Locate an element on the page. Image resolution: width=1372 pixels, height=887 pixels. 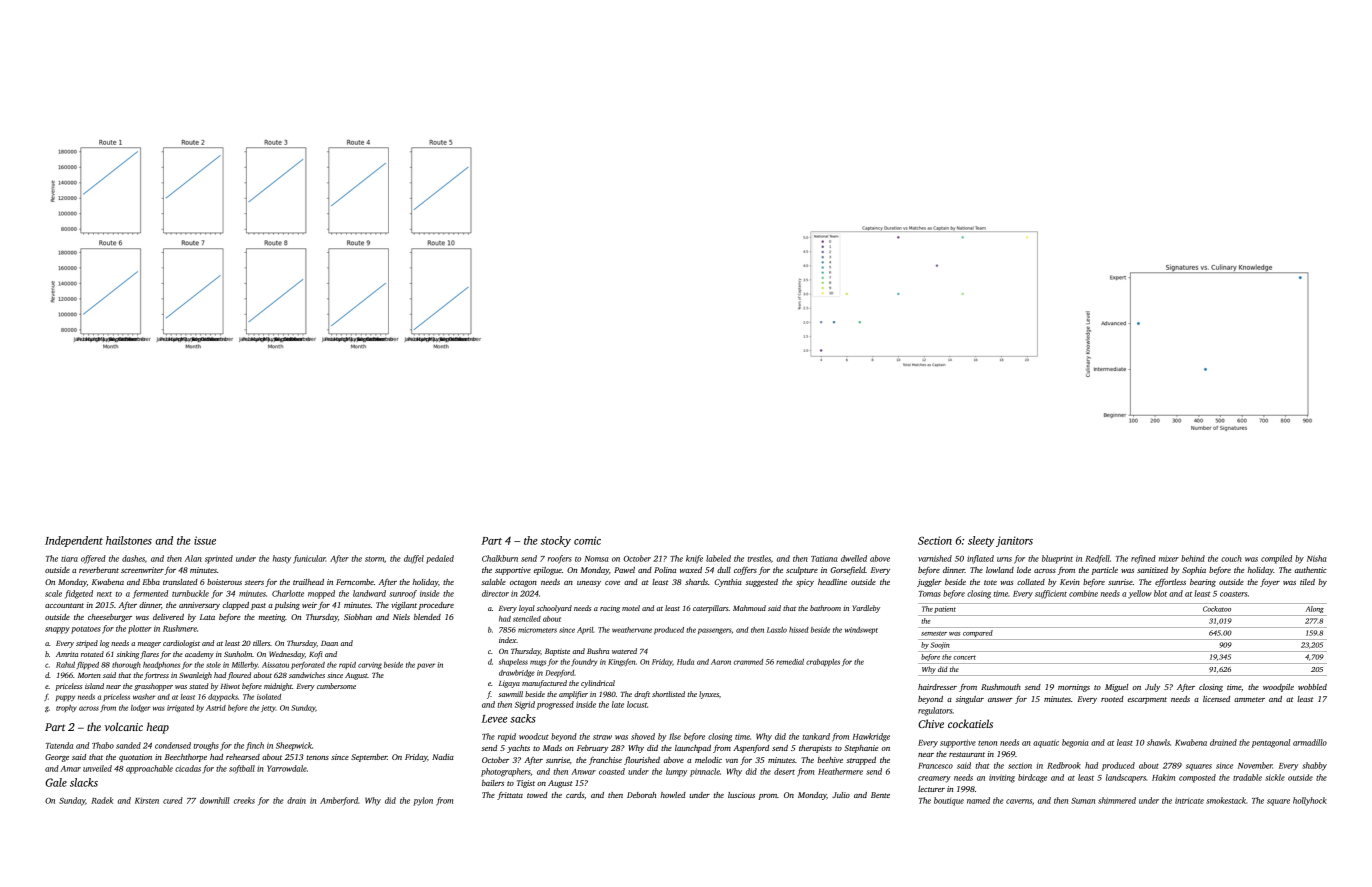
Chive is located at coordinates (931, 723).
